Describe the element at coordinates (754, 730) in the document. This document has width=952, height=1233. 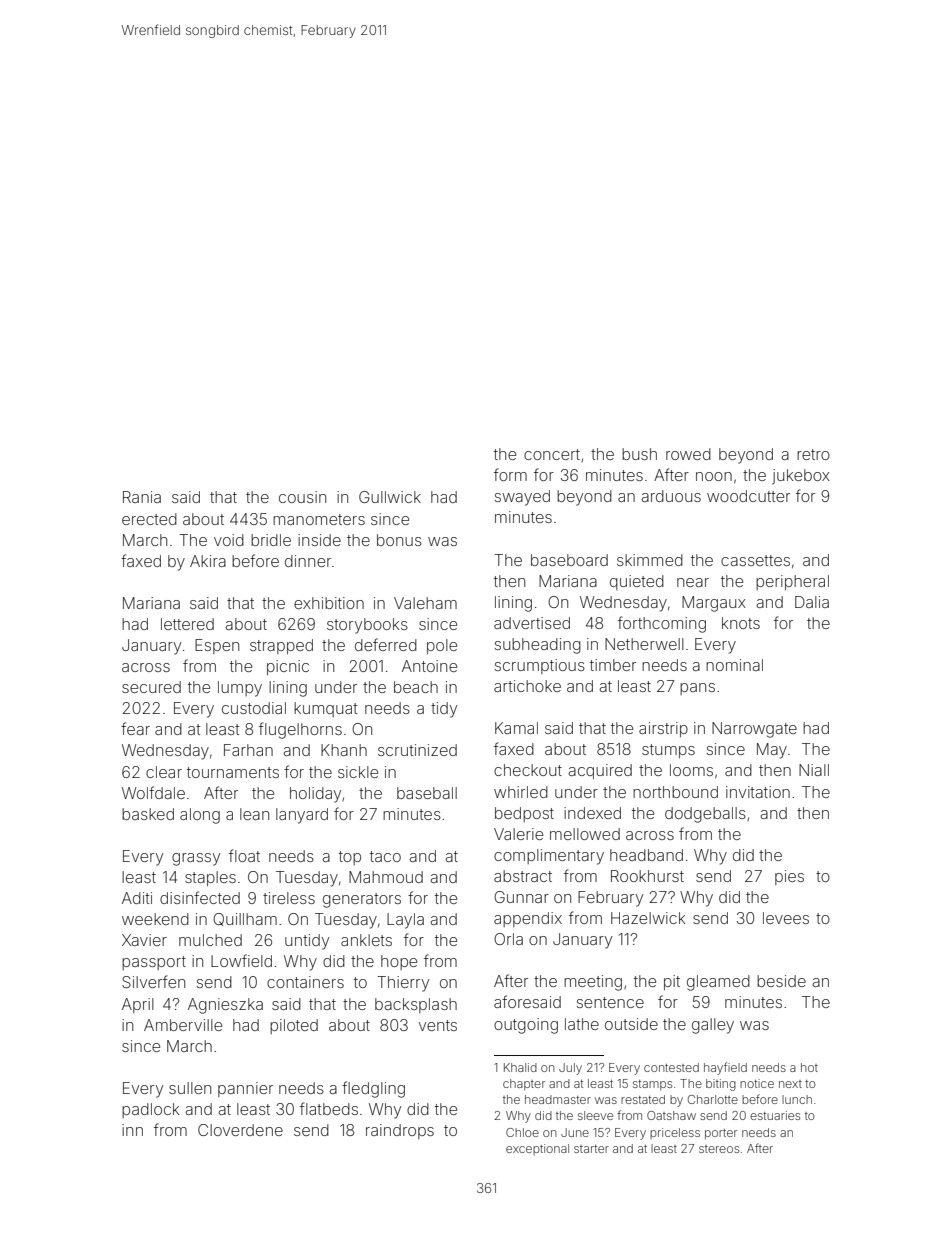
I see `Narrowgate` at that location.
